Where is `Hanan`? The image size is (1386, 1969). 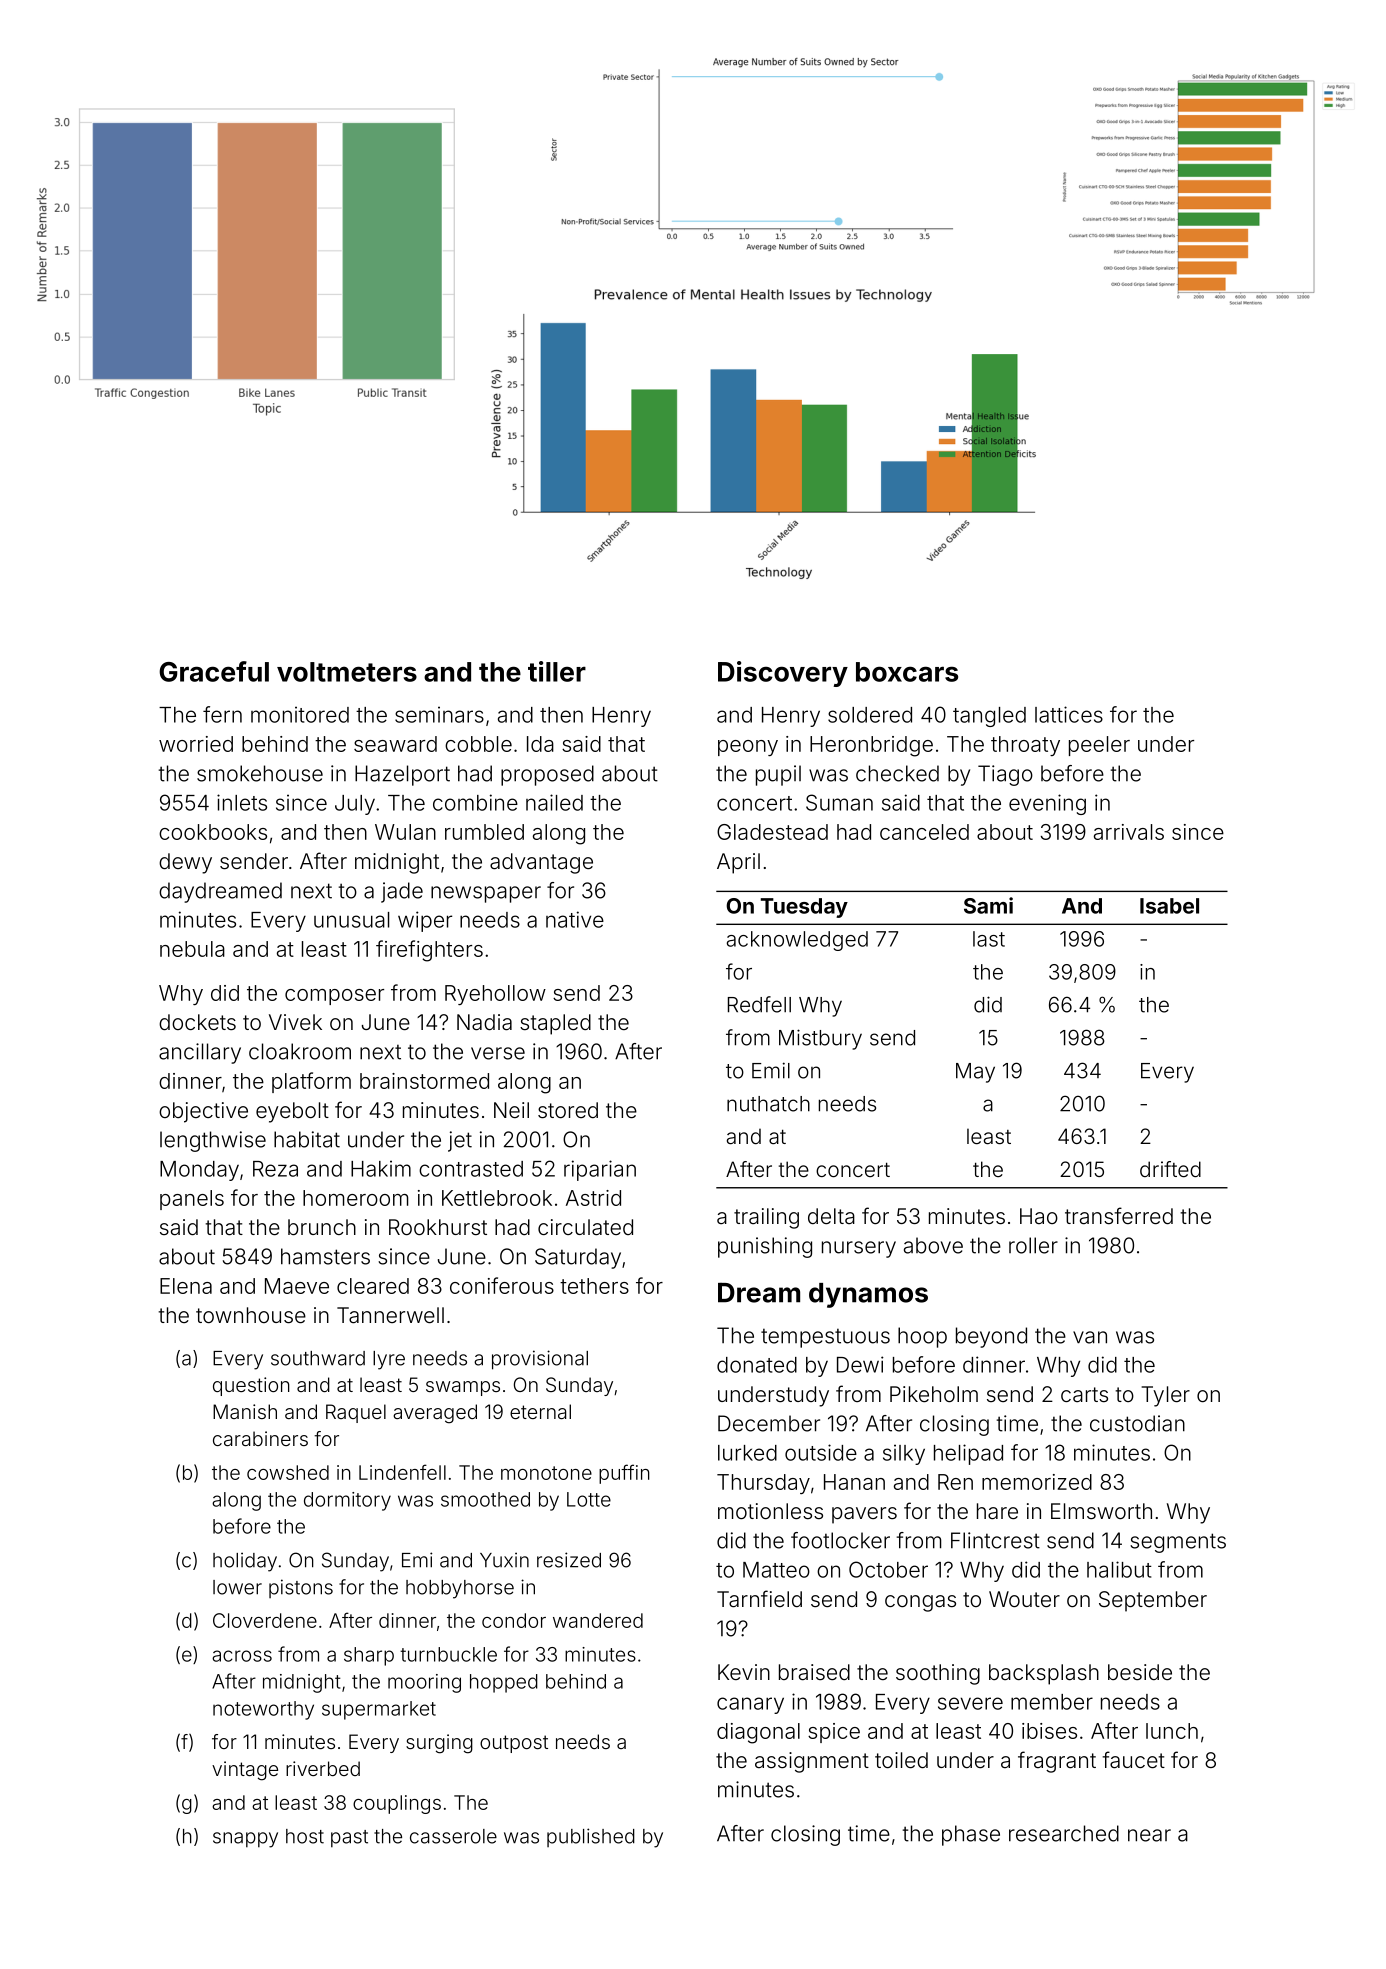 Hanan is located at coordinates (854, 1482).
